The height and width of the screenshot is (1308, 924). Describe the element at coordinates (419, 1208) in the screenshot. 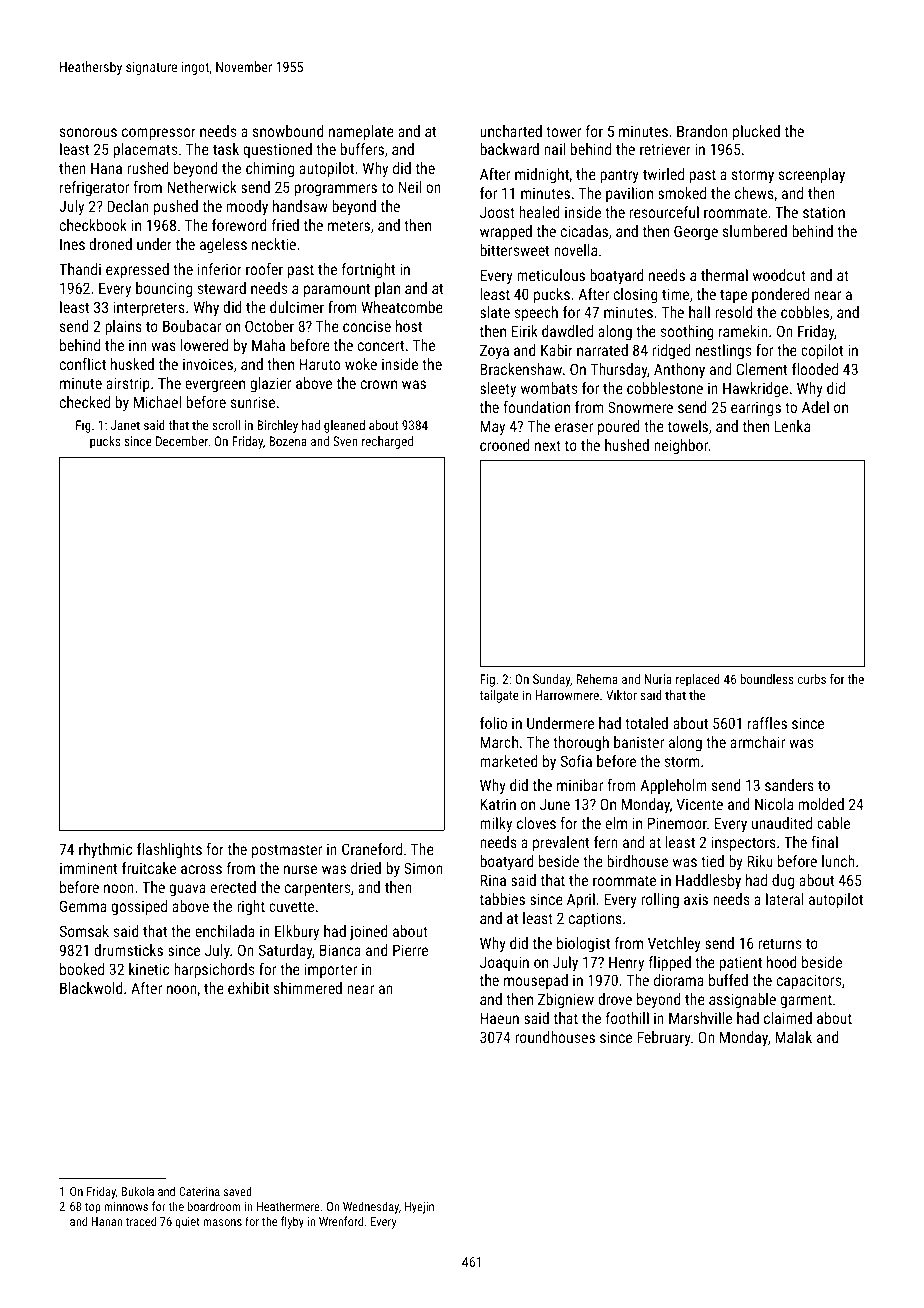

I see `Hyejin` at that location.
